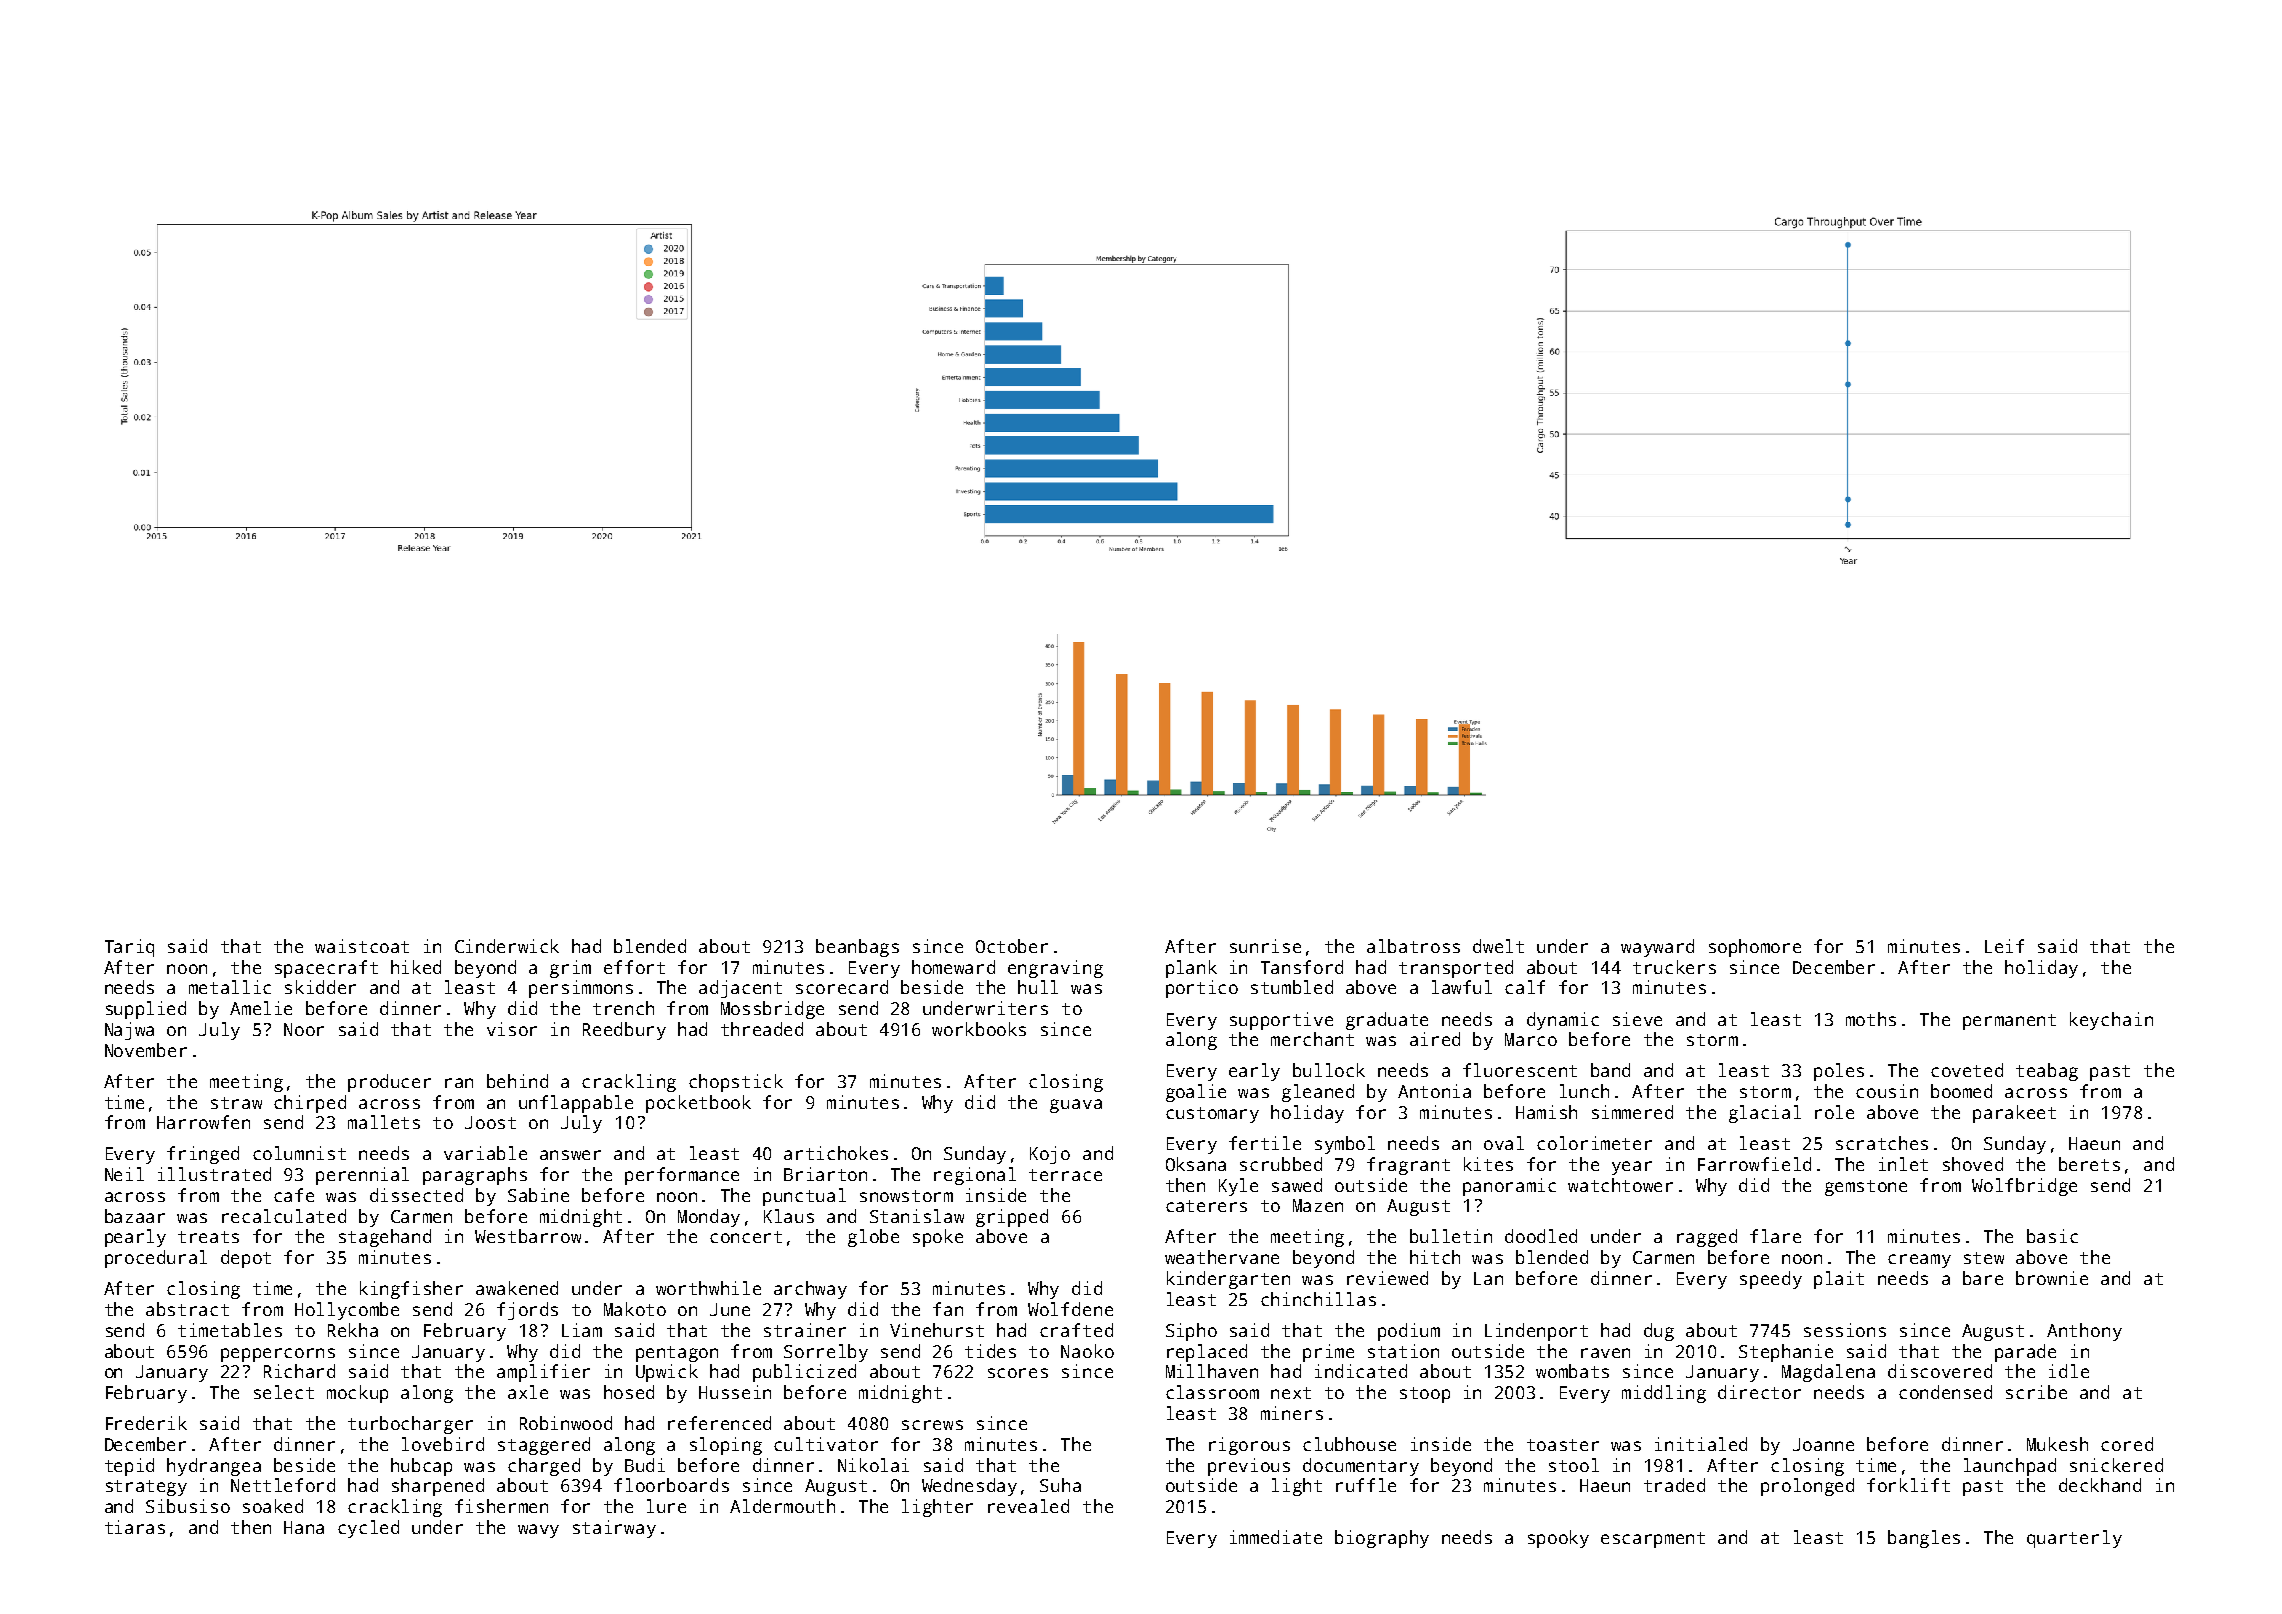  I want to click on screws, so click(932, 1425).
